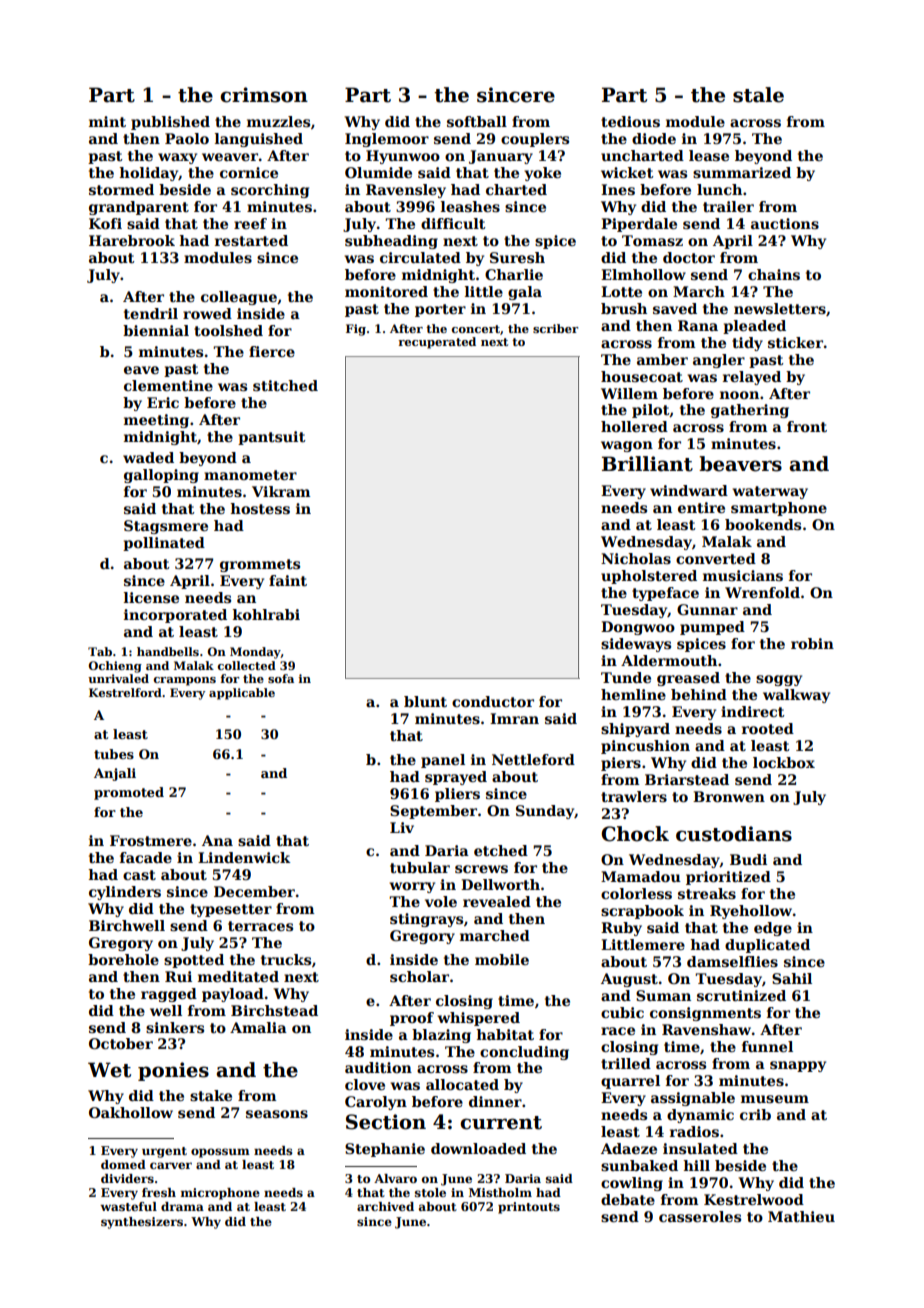 This document has width=924, height=1308. Describe the element at coordinates (233, 995) in the document. I see `payload` at that location.
